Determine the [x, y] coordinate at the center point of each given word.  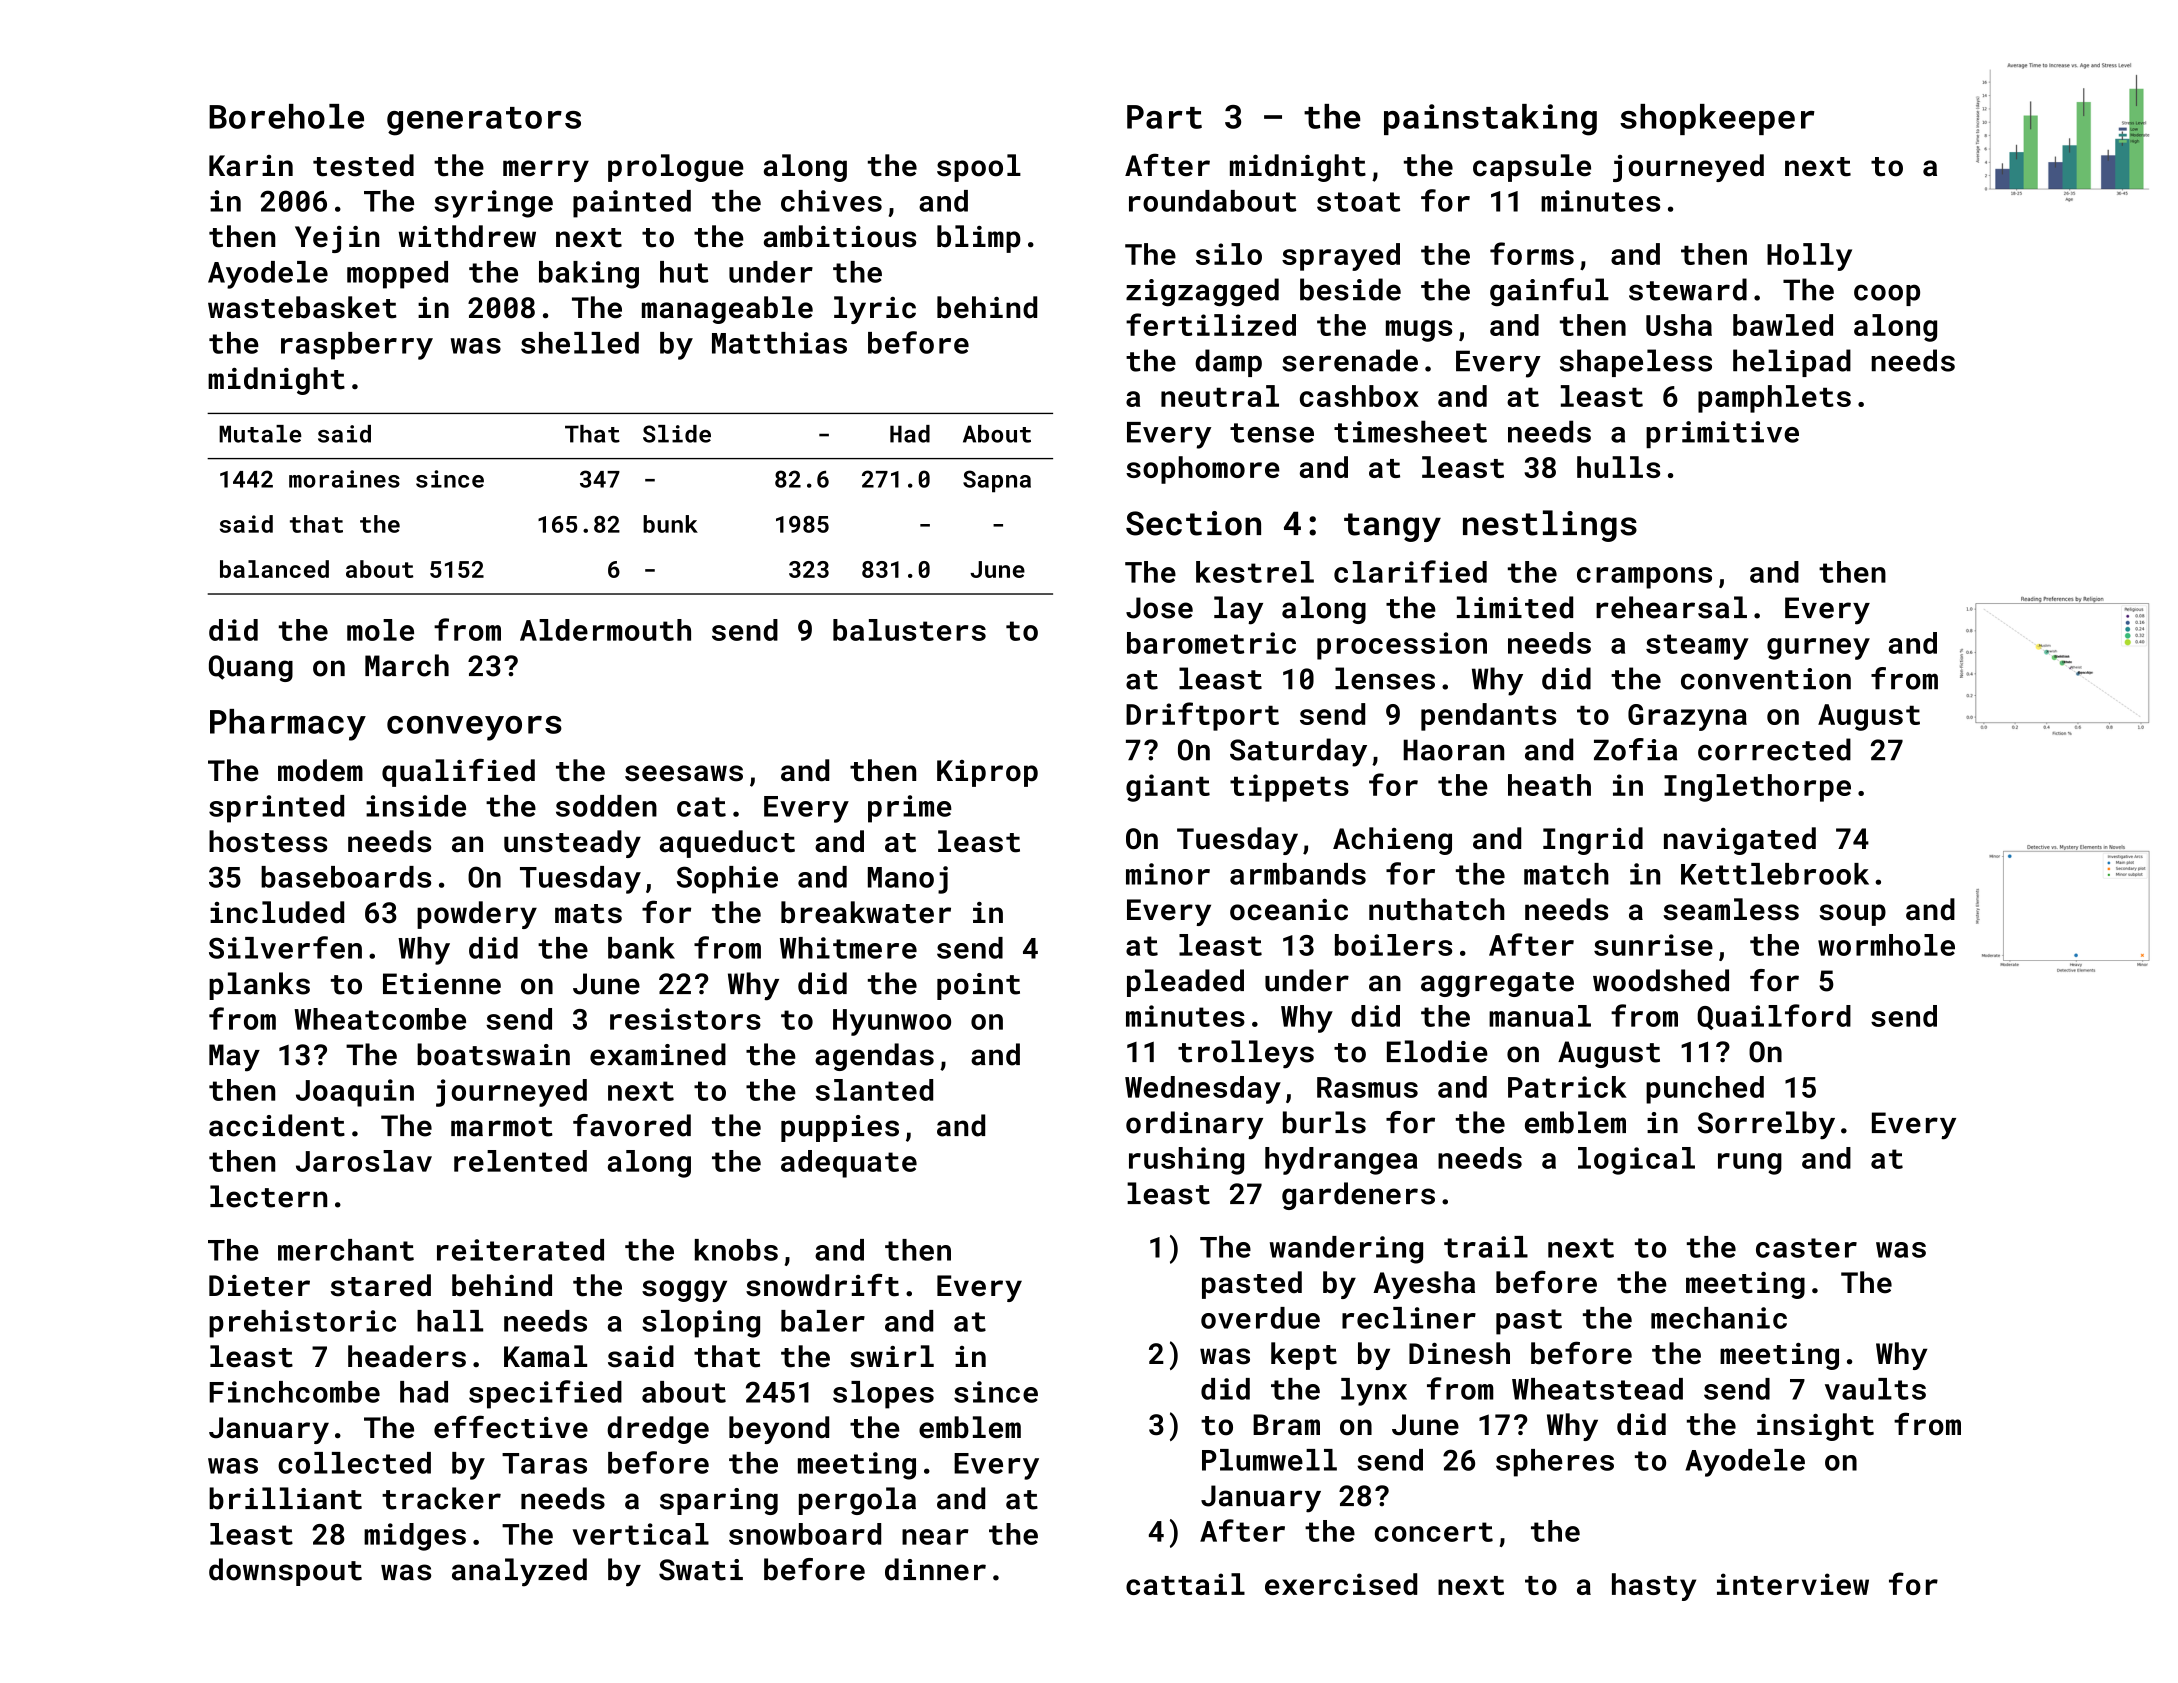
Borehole [286, 116]
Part [1164, 117]
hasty [1654, 1587]
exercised [1341, 1584]
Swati [701, 1570]
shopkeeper [1717, 119]
